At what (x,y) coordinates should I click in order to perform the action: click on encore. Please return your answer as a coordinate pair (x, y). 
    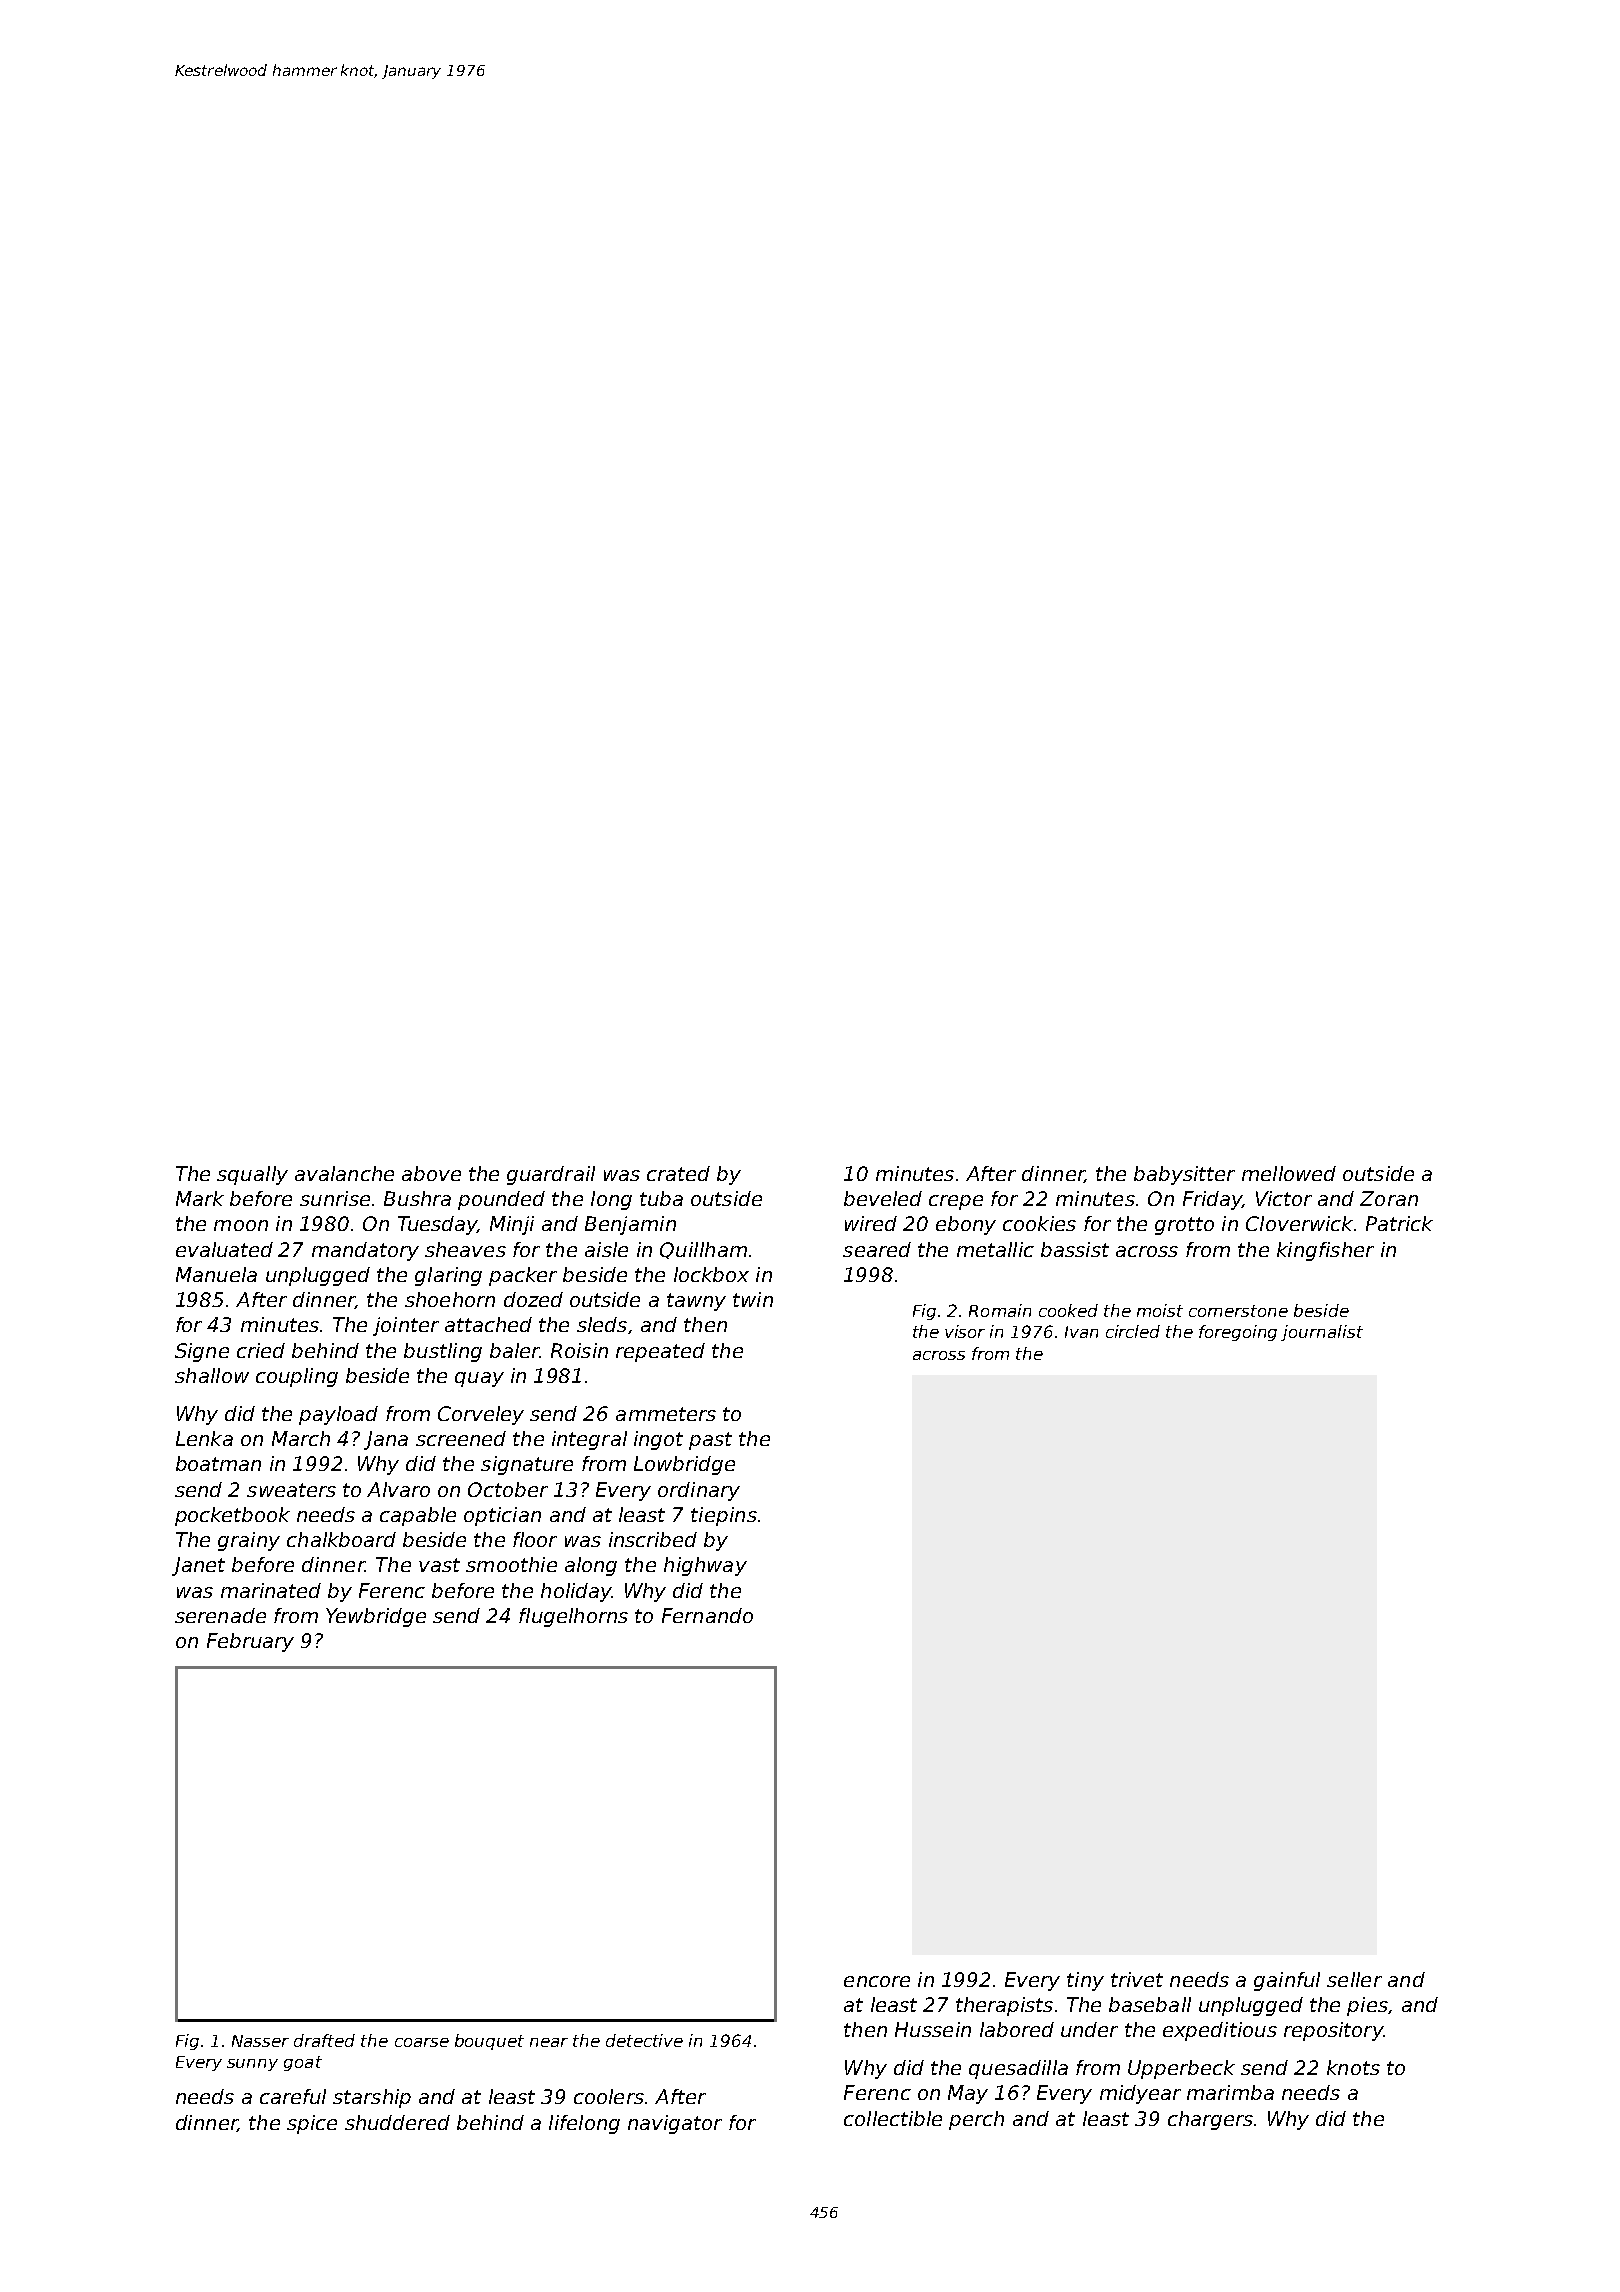
    Looking at the image, I should click on (877, 1981).
